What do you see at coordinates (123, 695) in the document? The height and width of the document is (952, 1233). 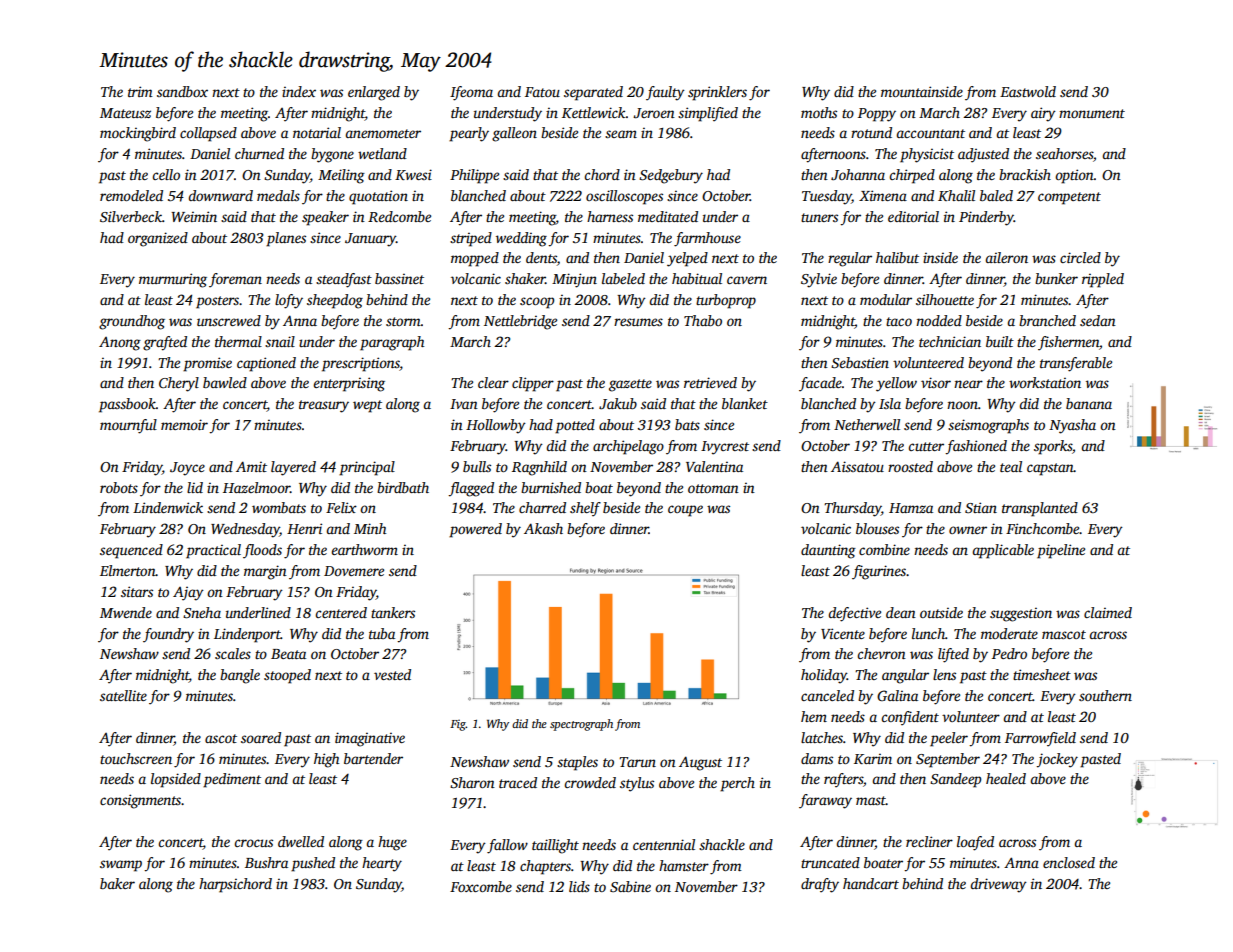 I see `satellite` at bounding box center [123, 695].
